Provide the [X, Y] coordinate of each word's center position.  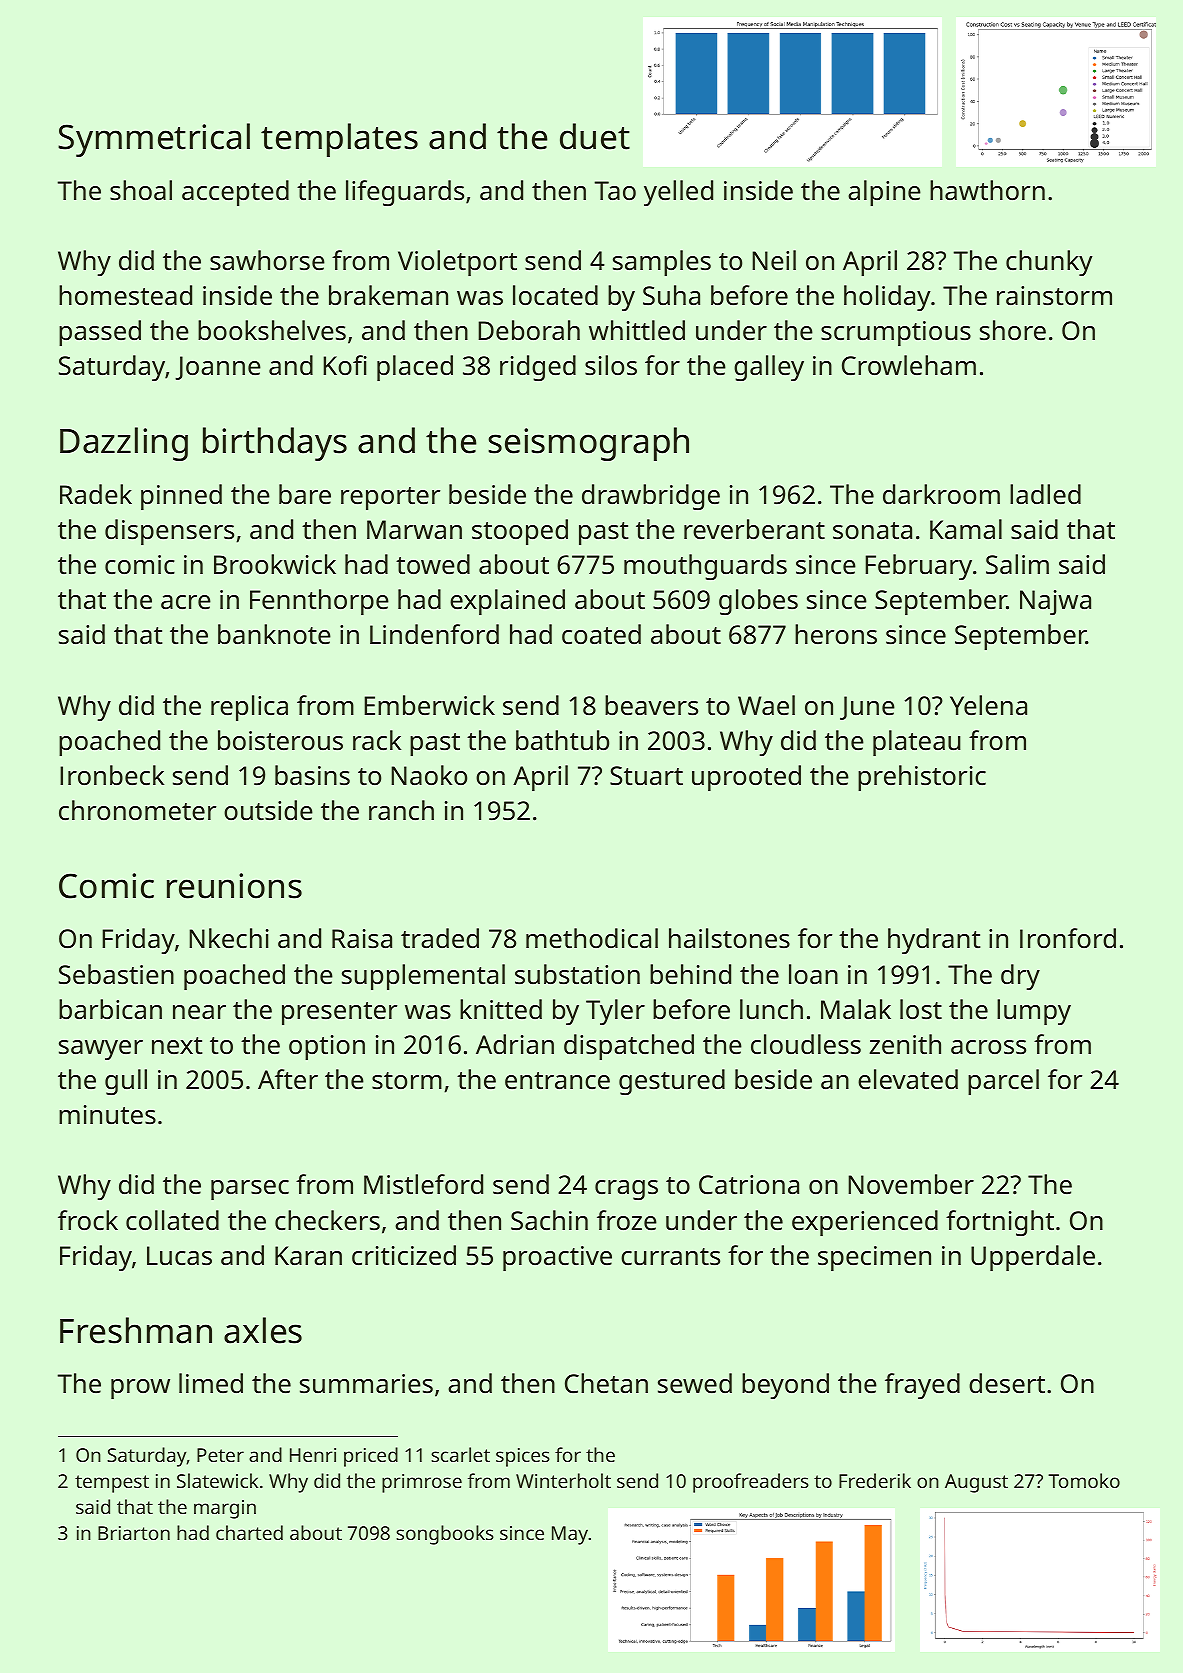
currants [670, 1257]
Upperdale [1033, 1258]
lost [921, 1009]
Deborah [529, 330]
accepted [235, 193]
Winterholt [563, 1480]
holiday [887, 298]
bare [305, 494]
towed [433, 564]
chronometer [137, 810]
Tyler [615, 1012]
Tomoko [1084, 1480]
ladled [1045, 494]
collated [172, 1220]
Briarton [134, 1533]
